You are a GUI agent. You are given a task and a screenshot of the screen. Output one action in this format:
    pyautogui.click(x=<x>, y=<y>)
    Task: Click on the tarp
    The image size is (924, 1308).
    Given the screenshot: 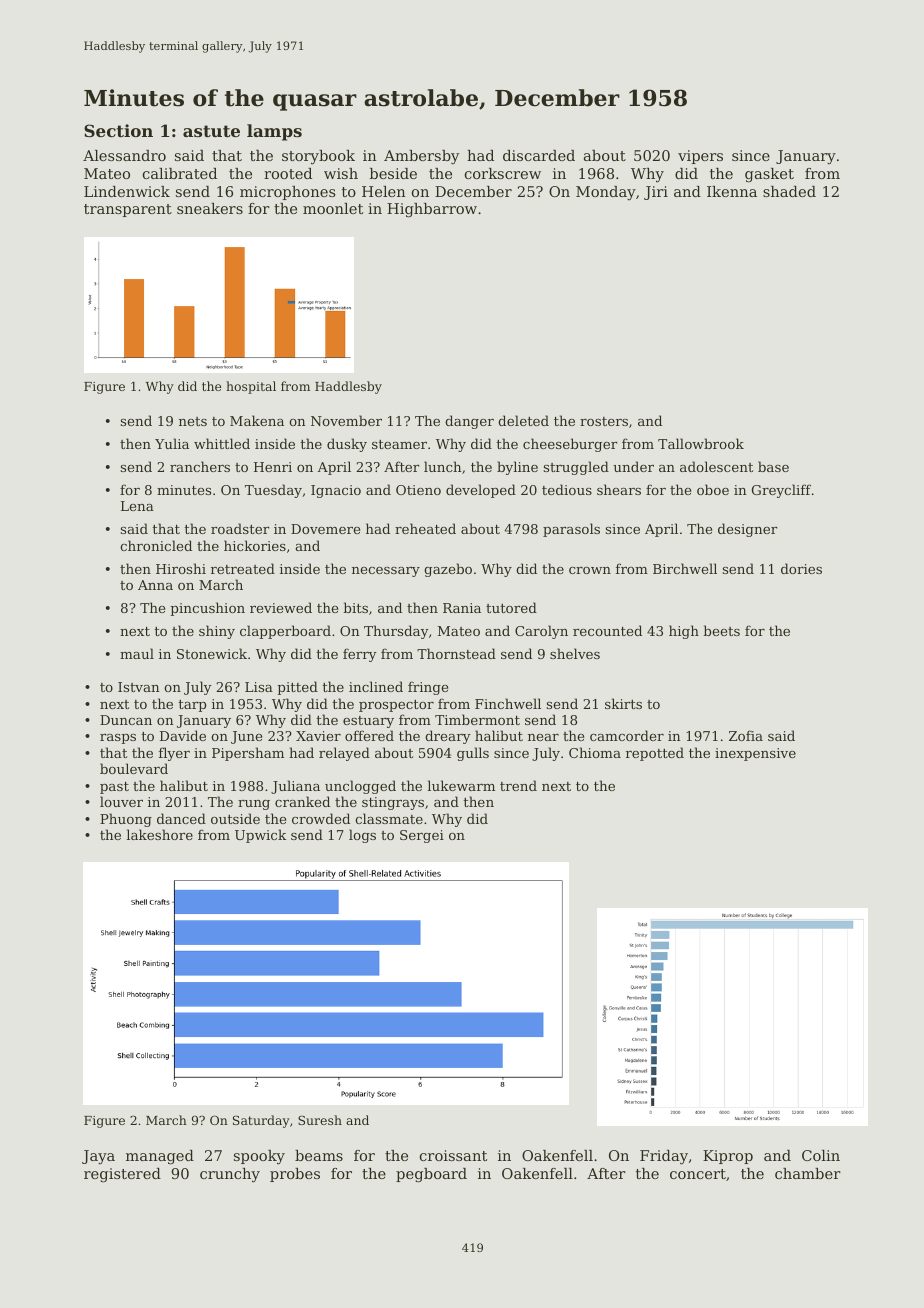 What is the action you would take?
    pyautogui.click(x=192, y=706)
